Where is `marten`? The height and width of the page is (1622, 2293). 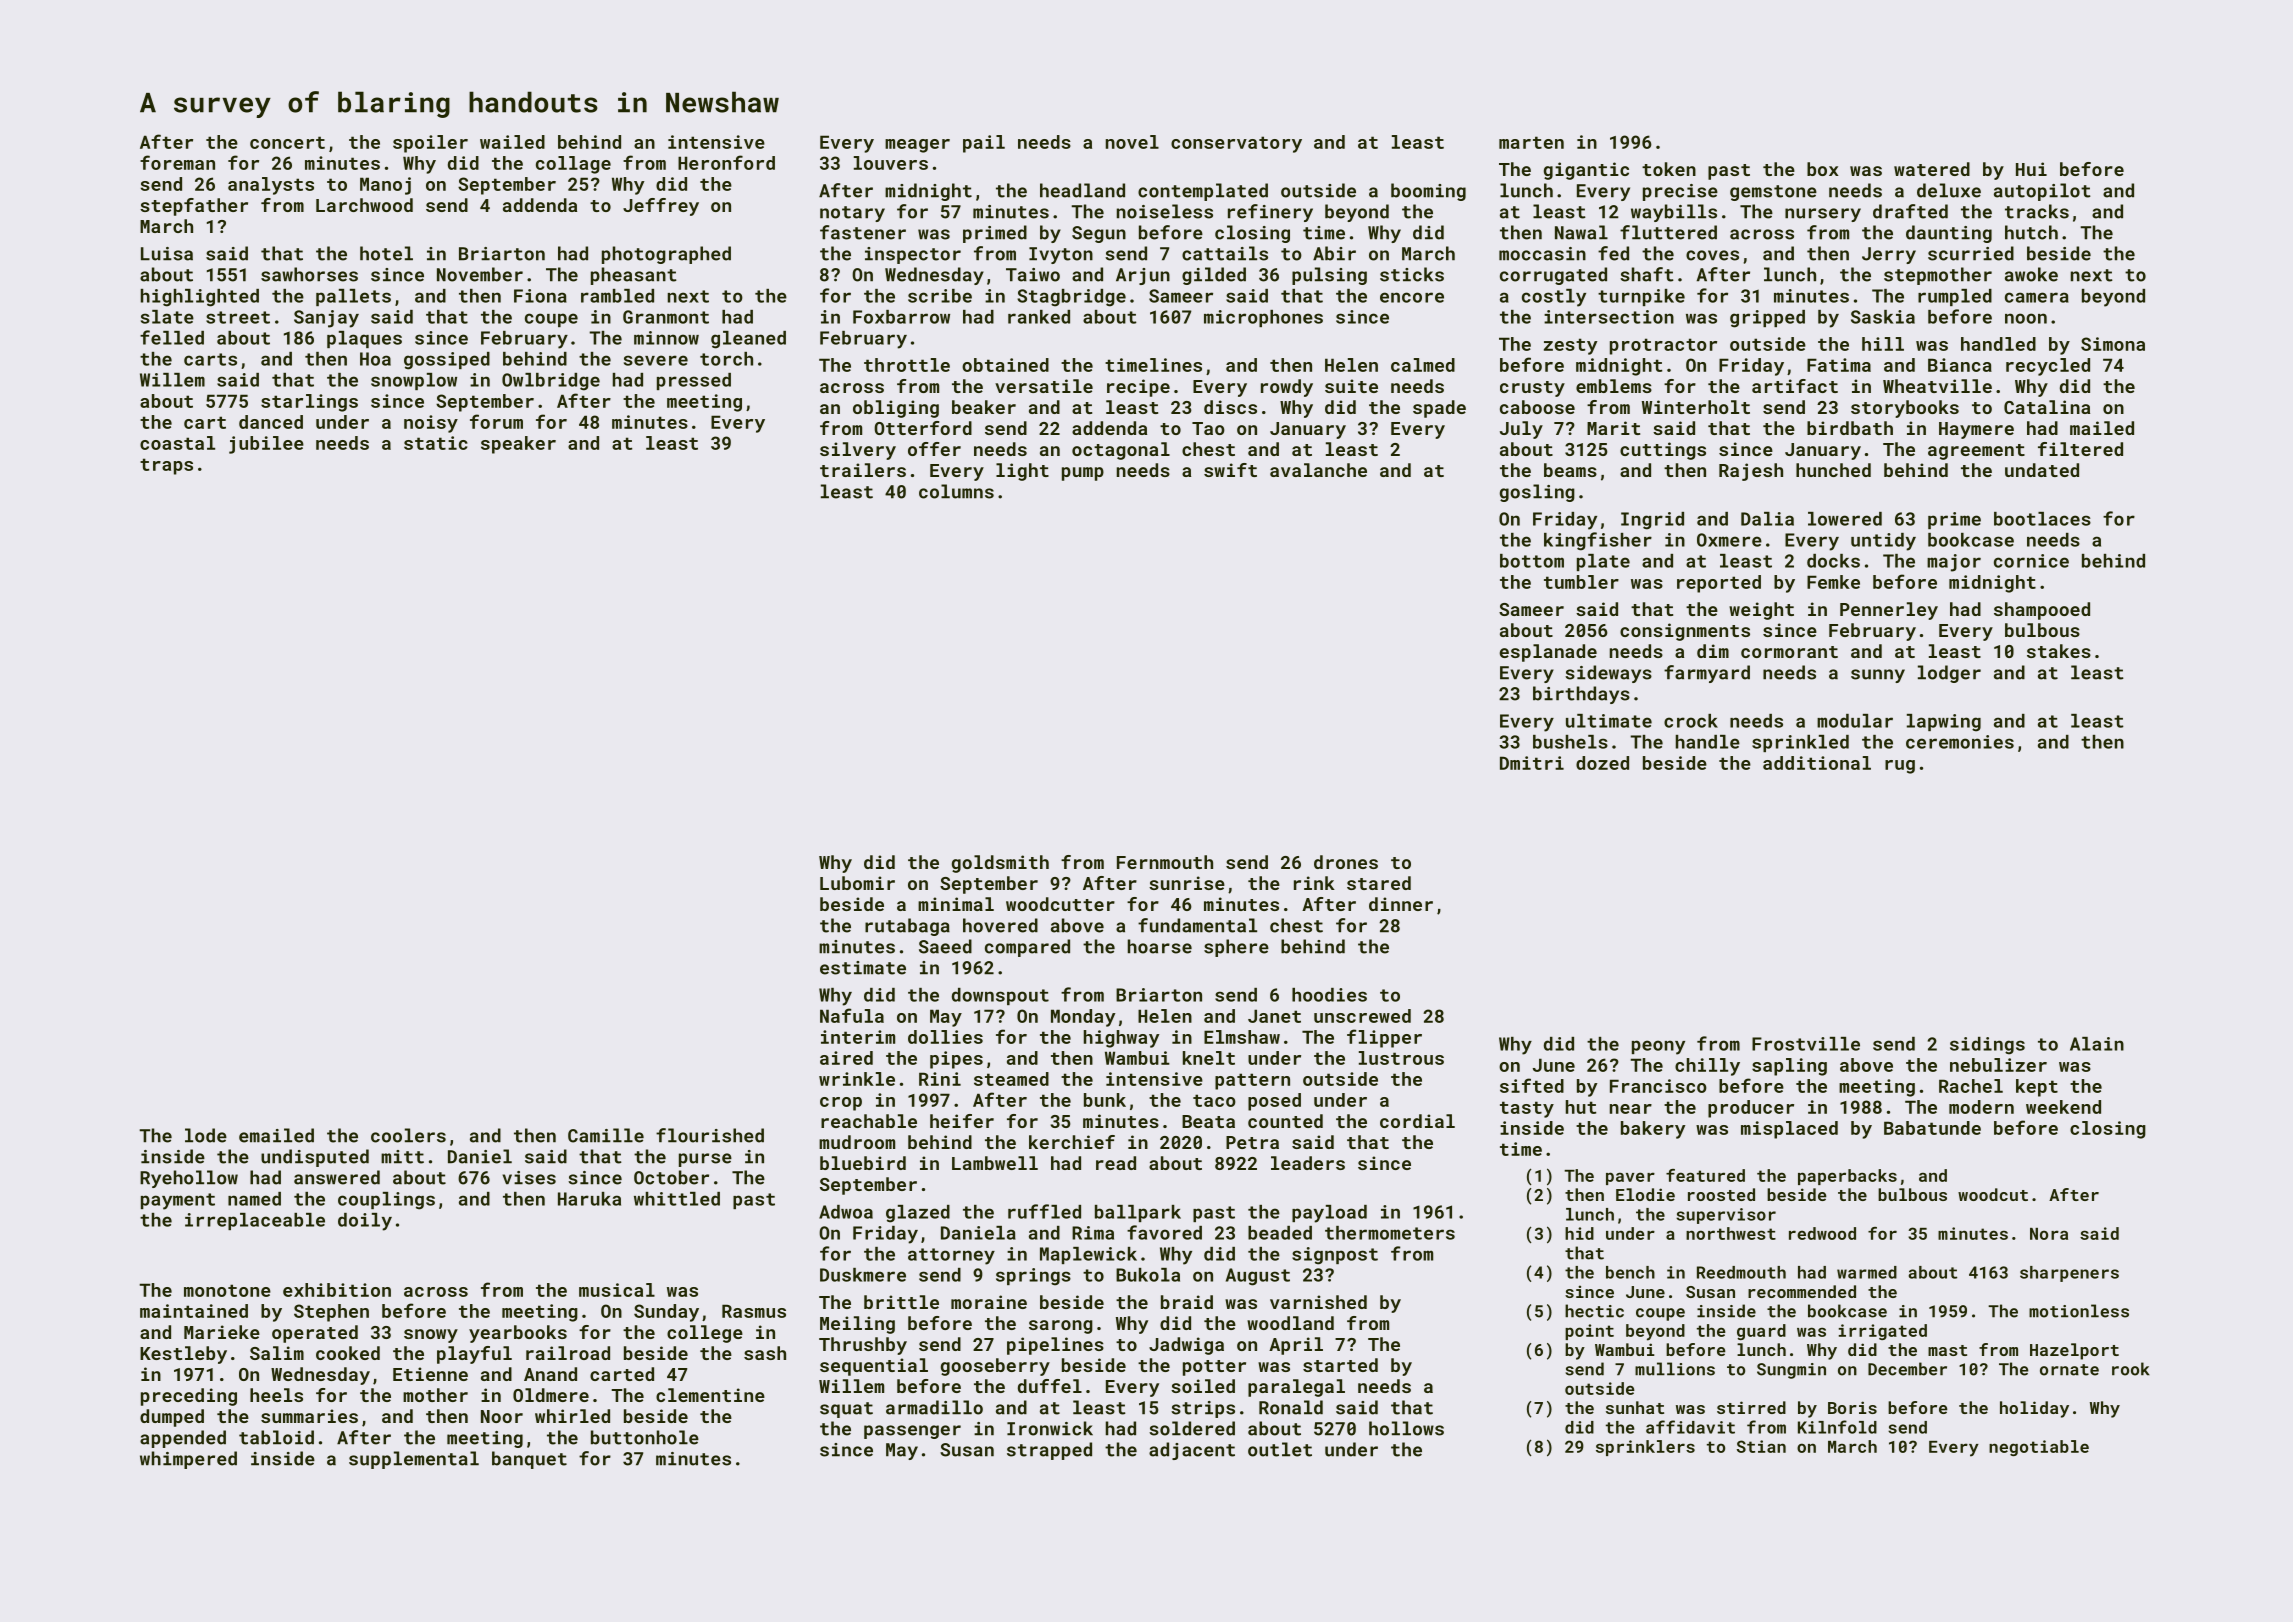
marten is located at coordinates (1531, 142).
